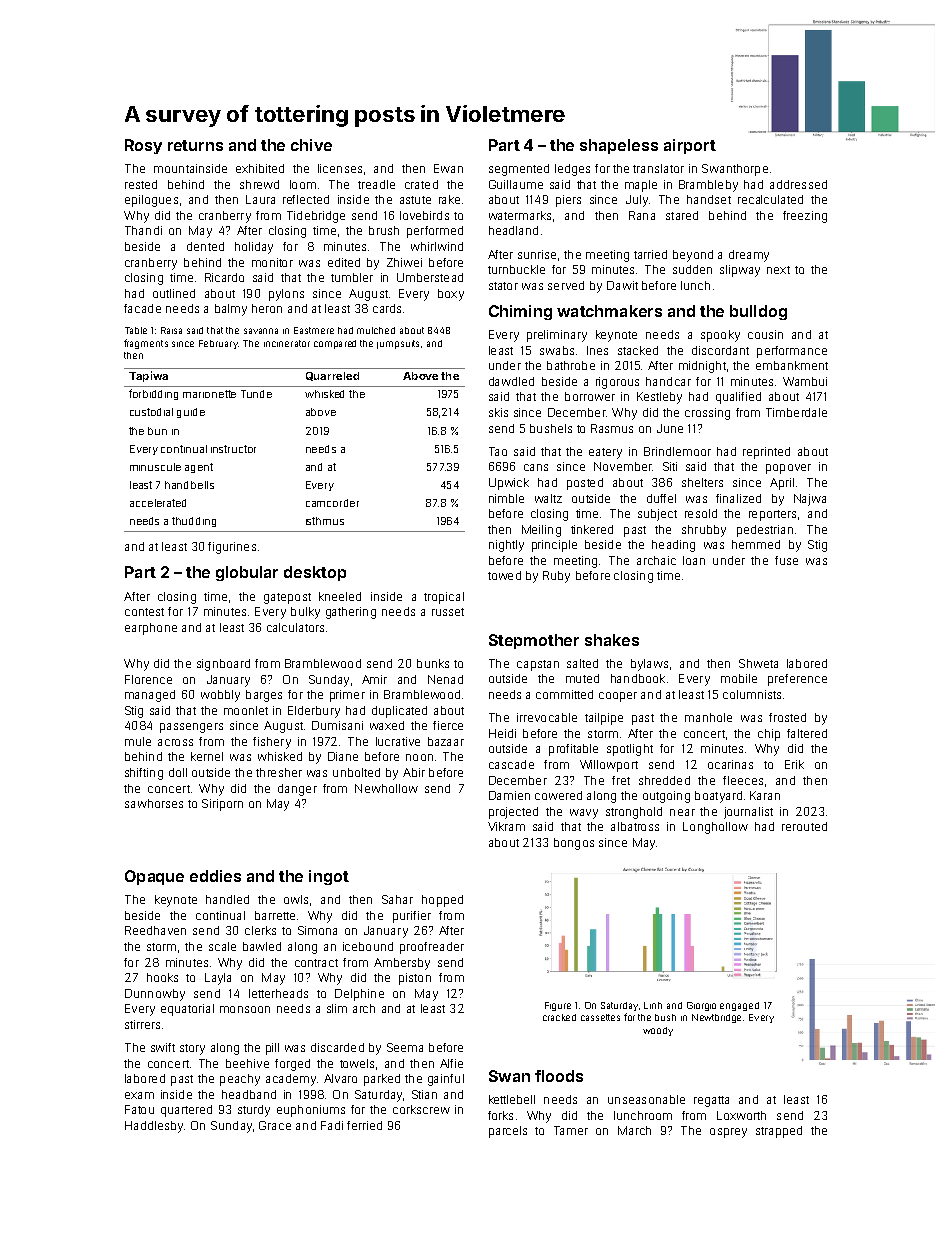 The height and width of the image is (1233, 952). I want to click on sawhorses, so click(154, 803).
